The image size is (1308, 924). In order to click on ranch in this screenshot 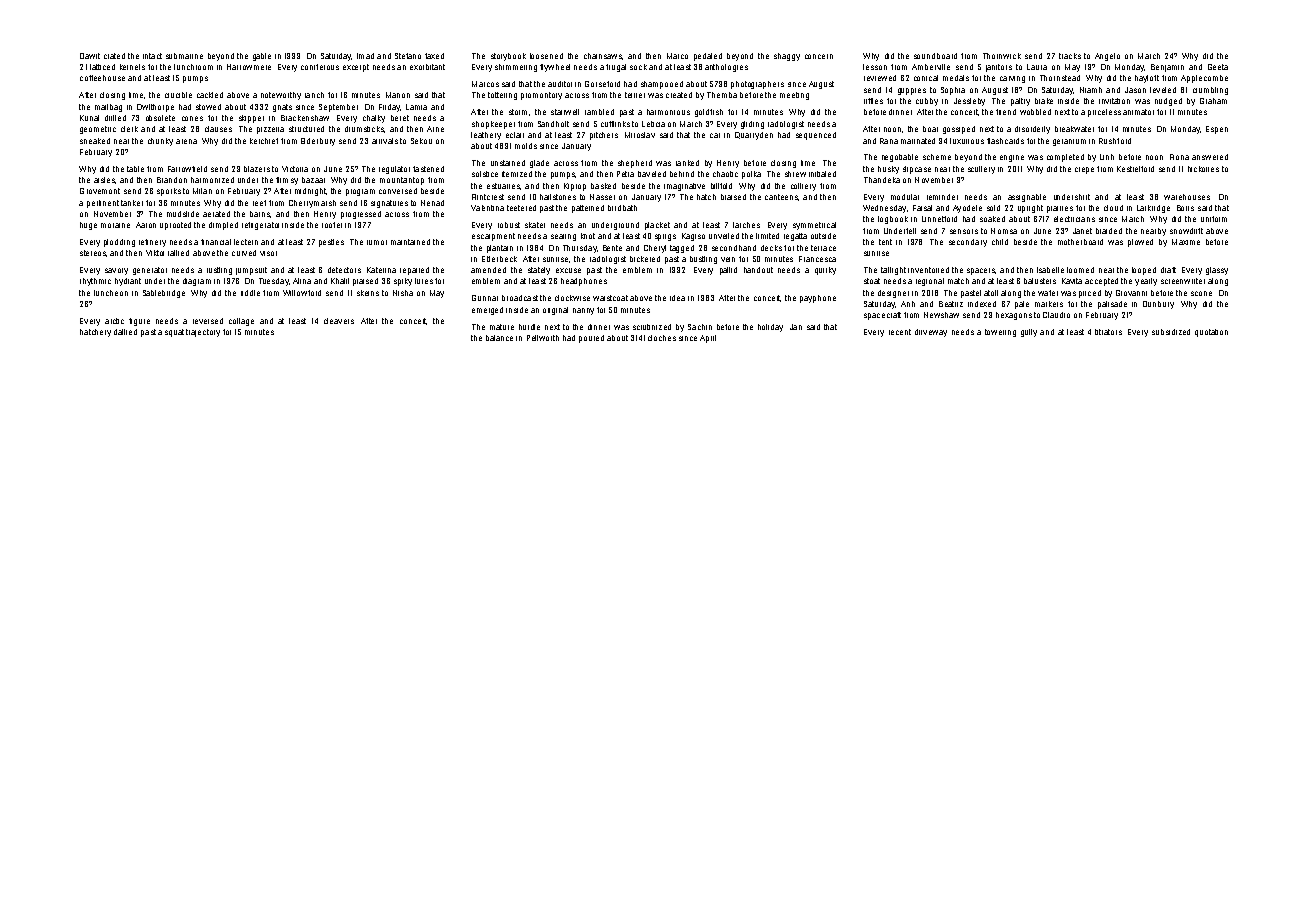, I will do `click(314, 95)`.
